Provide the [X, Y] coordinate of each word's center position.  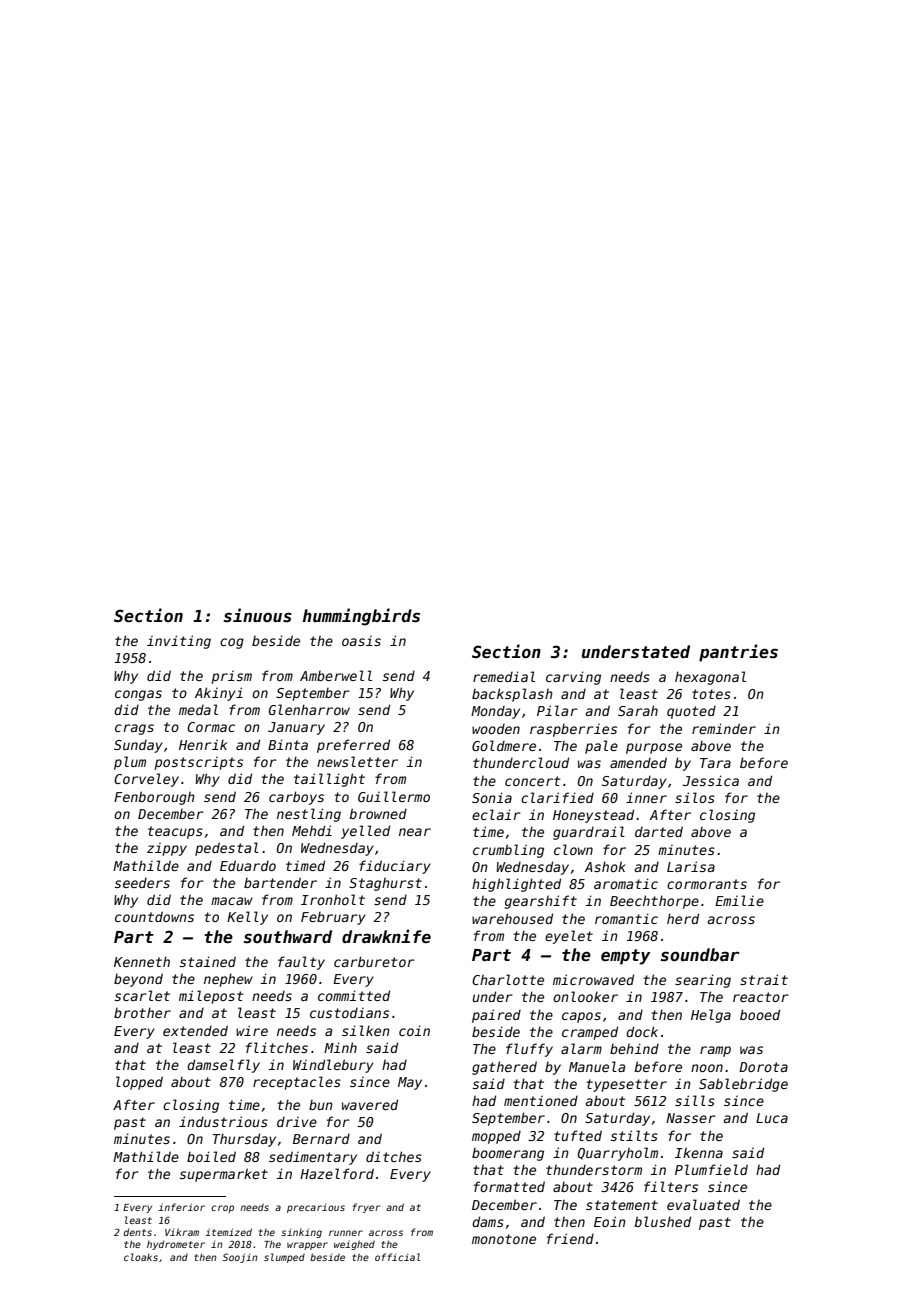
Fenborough [154, 798]
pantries [738, 653]
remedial [504, 676]
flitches [277, 1047]
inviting [179, 642]
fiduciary [395, 867]
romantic [626, 918]
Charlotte [508, 979]
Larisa [691, 866]
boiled [211, 1156]
